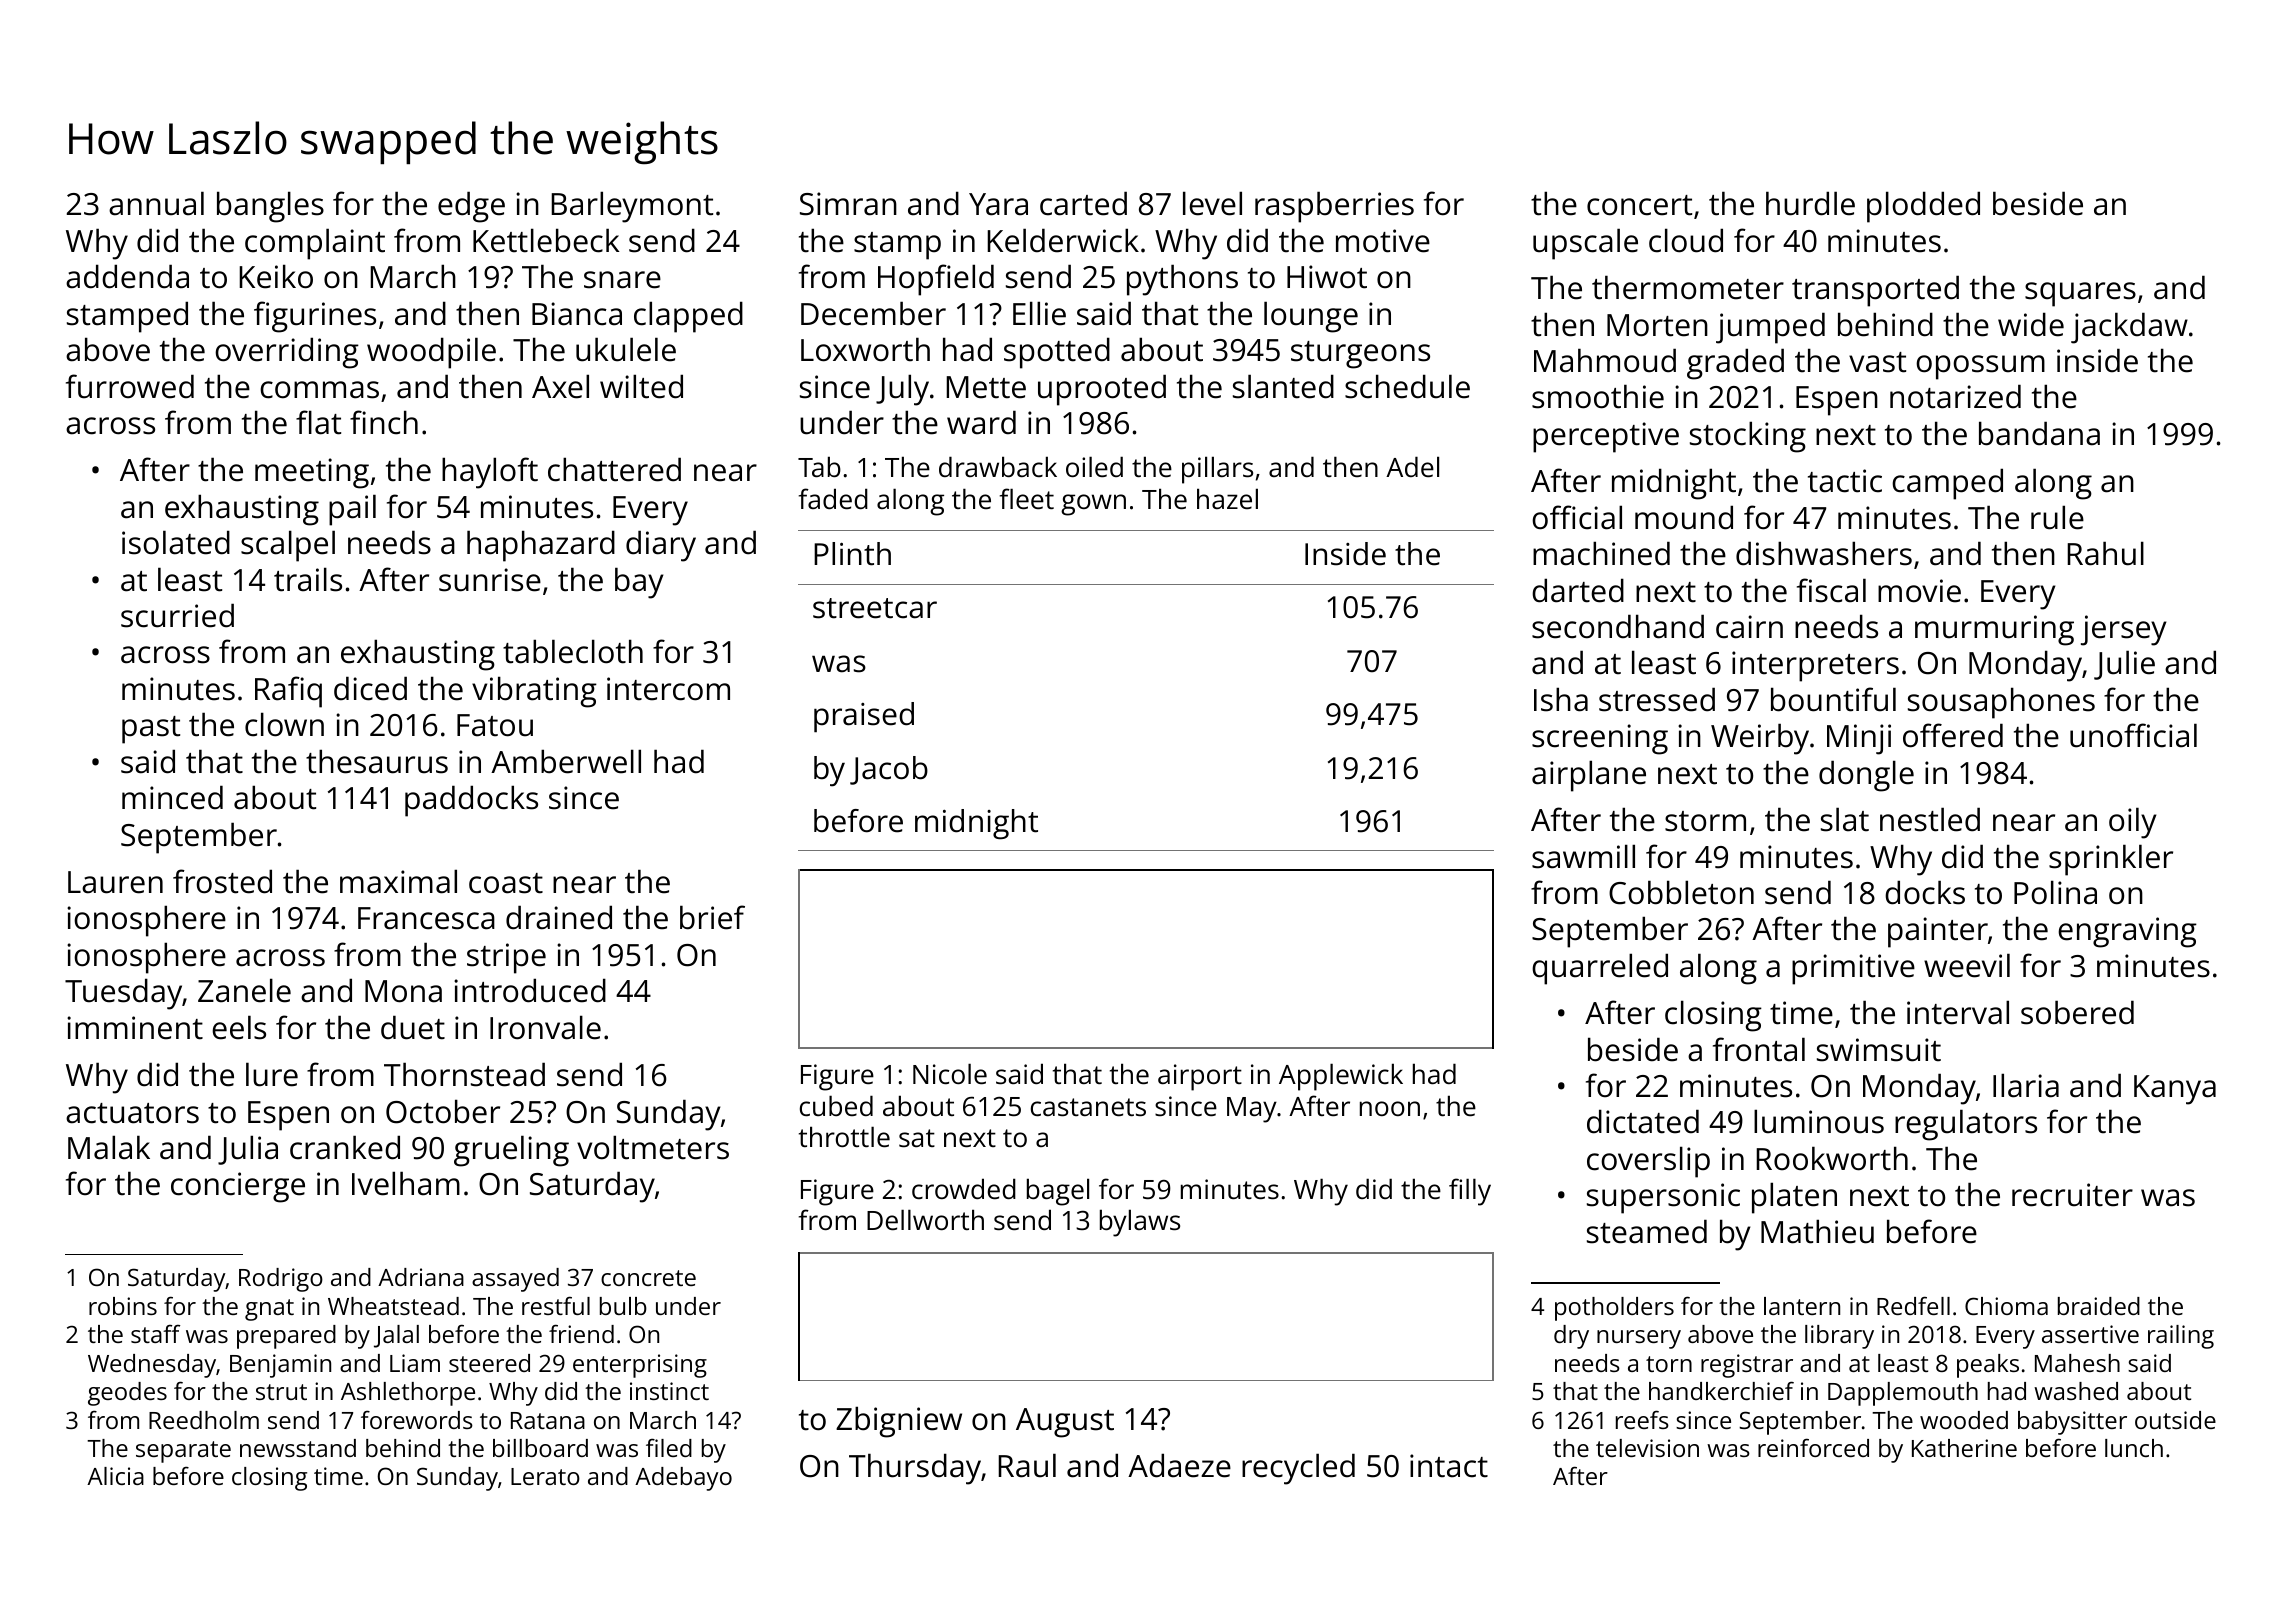 This image has height=1620, width=2292. Describe the element at coordinates (127, 1394) in the image. I see `geodes` at that location.
